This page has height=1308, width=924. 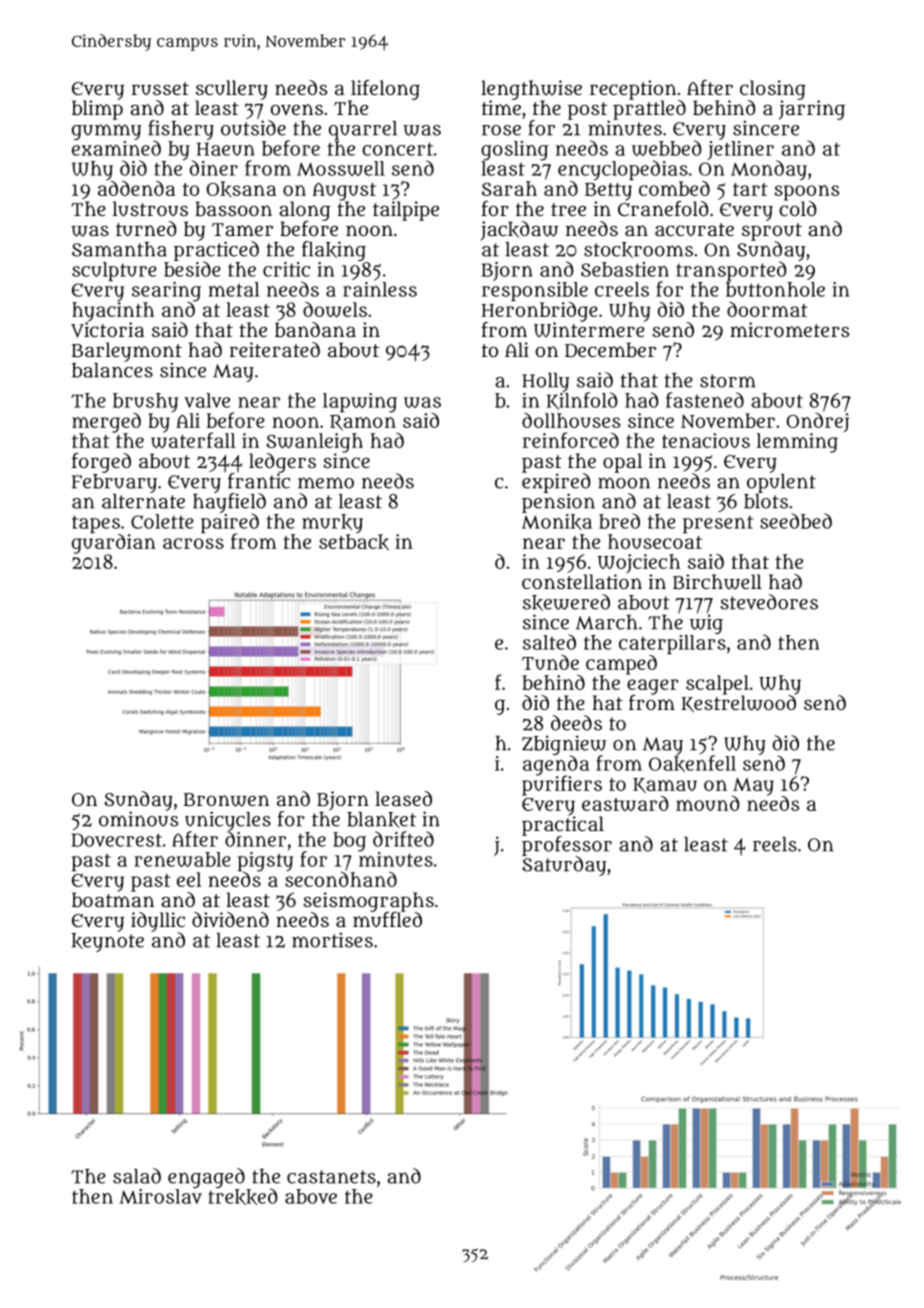 I want to click on Holly, so click(x=546, y=382).
